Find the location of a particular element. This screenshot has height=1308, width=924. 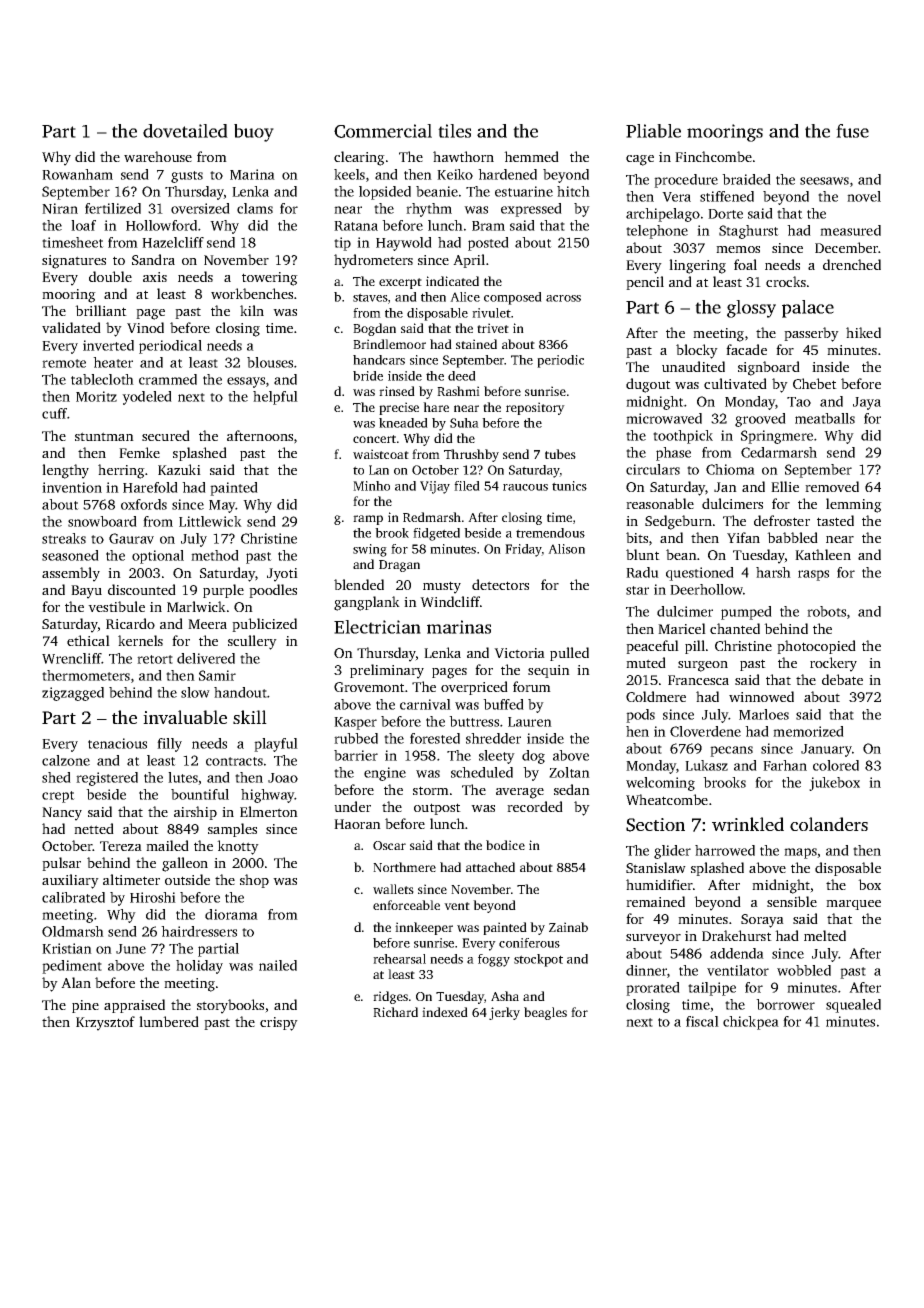

Niran is located at coordinates (60, 208).
